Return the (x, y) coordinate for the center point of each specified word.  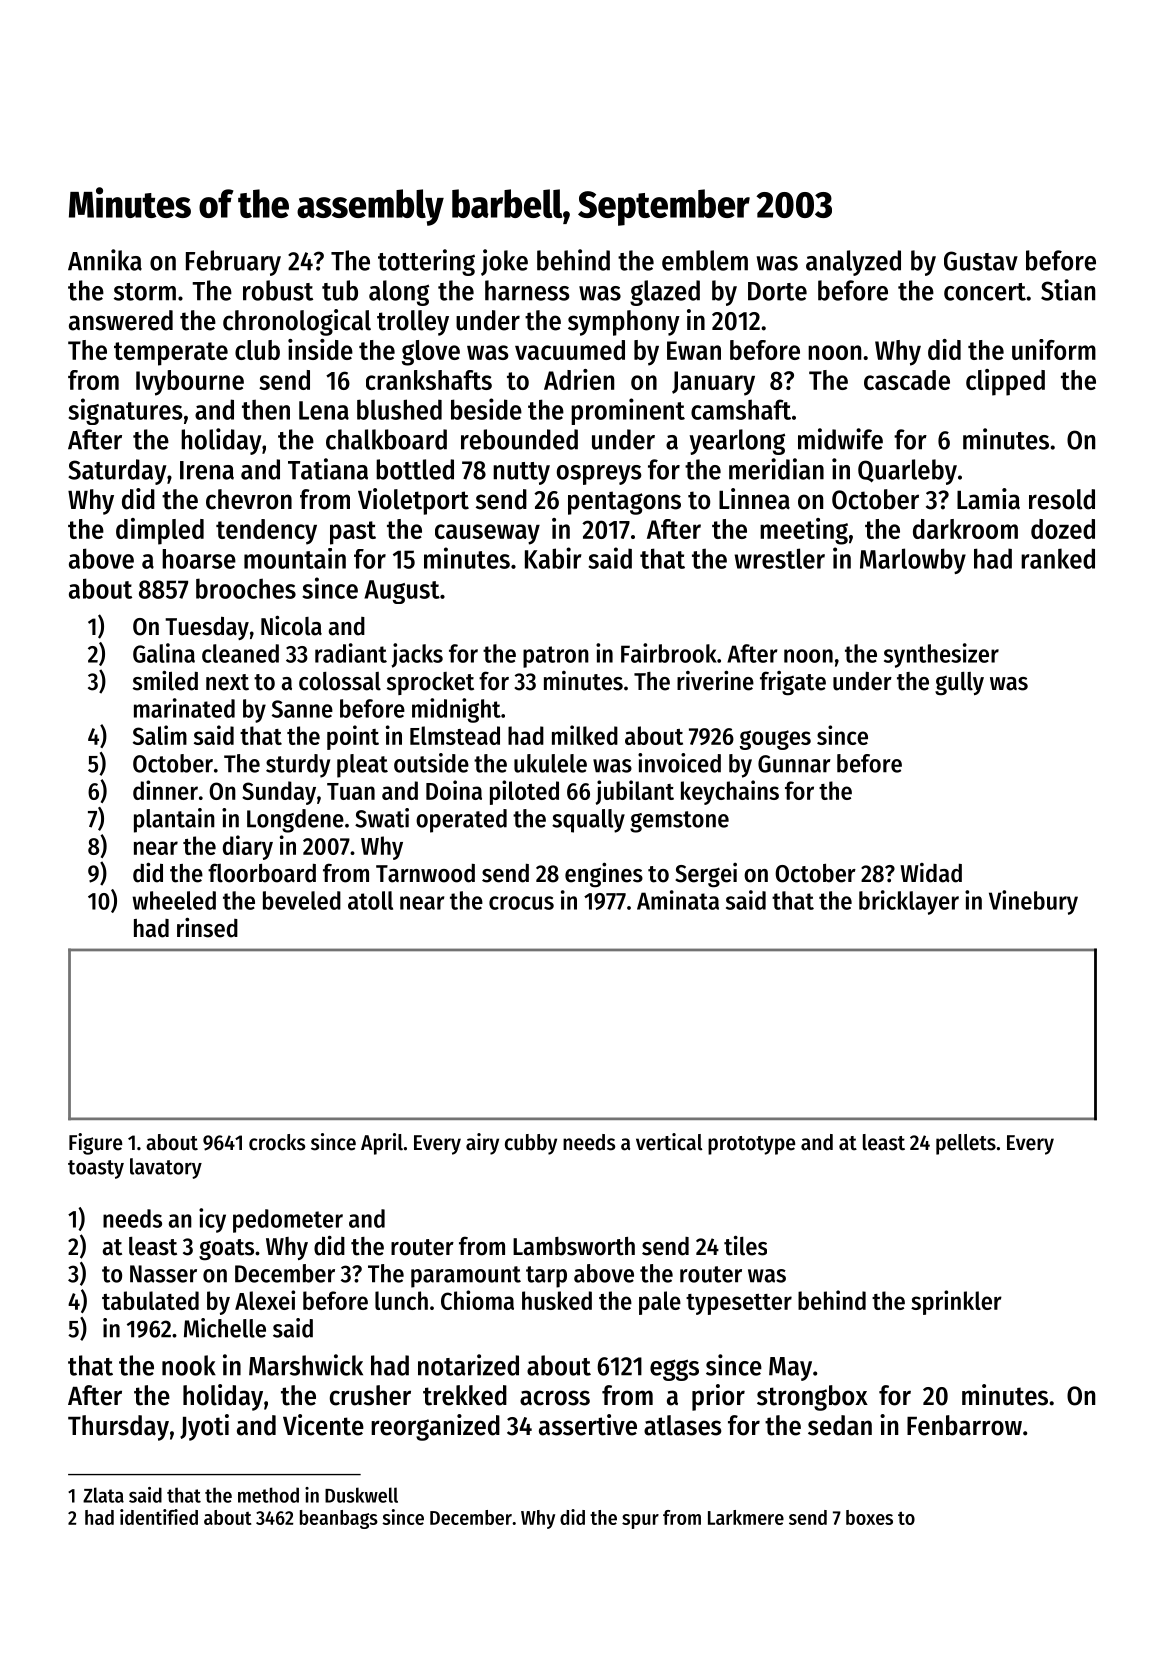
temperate (171, 354)
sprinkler (956, 1302)
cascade (907, 380)
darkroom (965, 529)
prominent (628, 411)
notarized (468, 1365)
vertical (669, 1142)
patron (556, 657)
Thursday (118, 1428)
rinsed (207, 927)
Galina (164, 653)
